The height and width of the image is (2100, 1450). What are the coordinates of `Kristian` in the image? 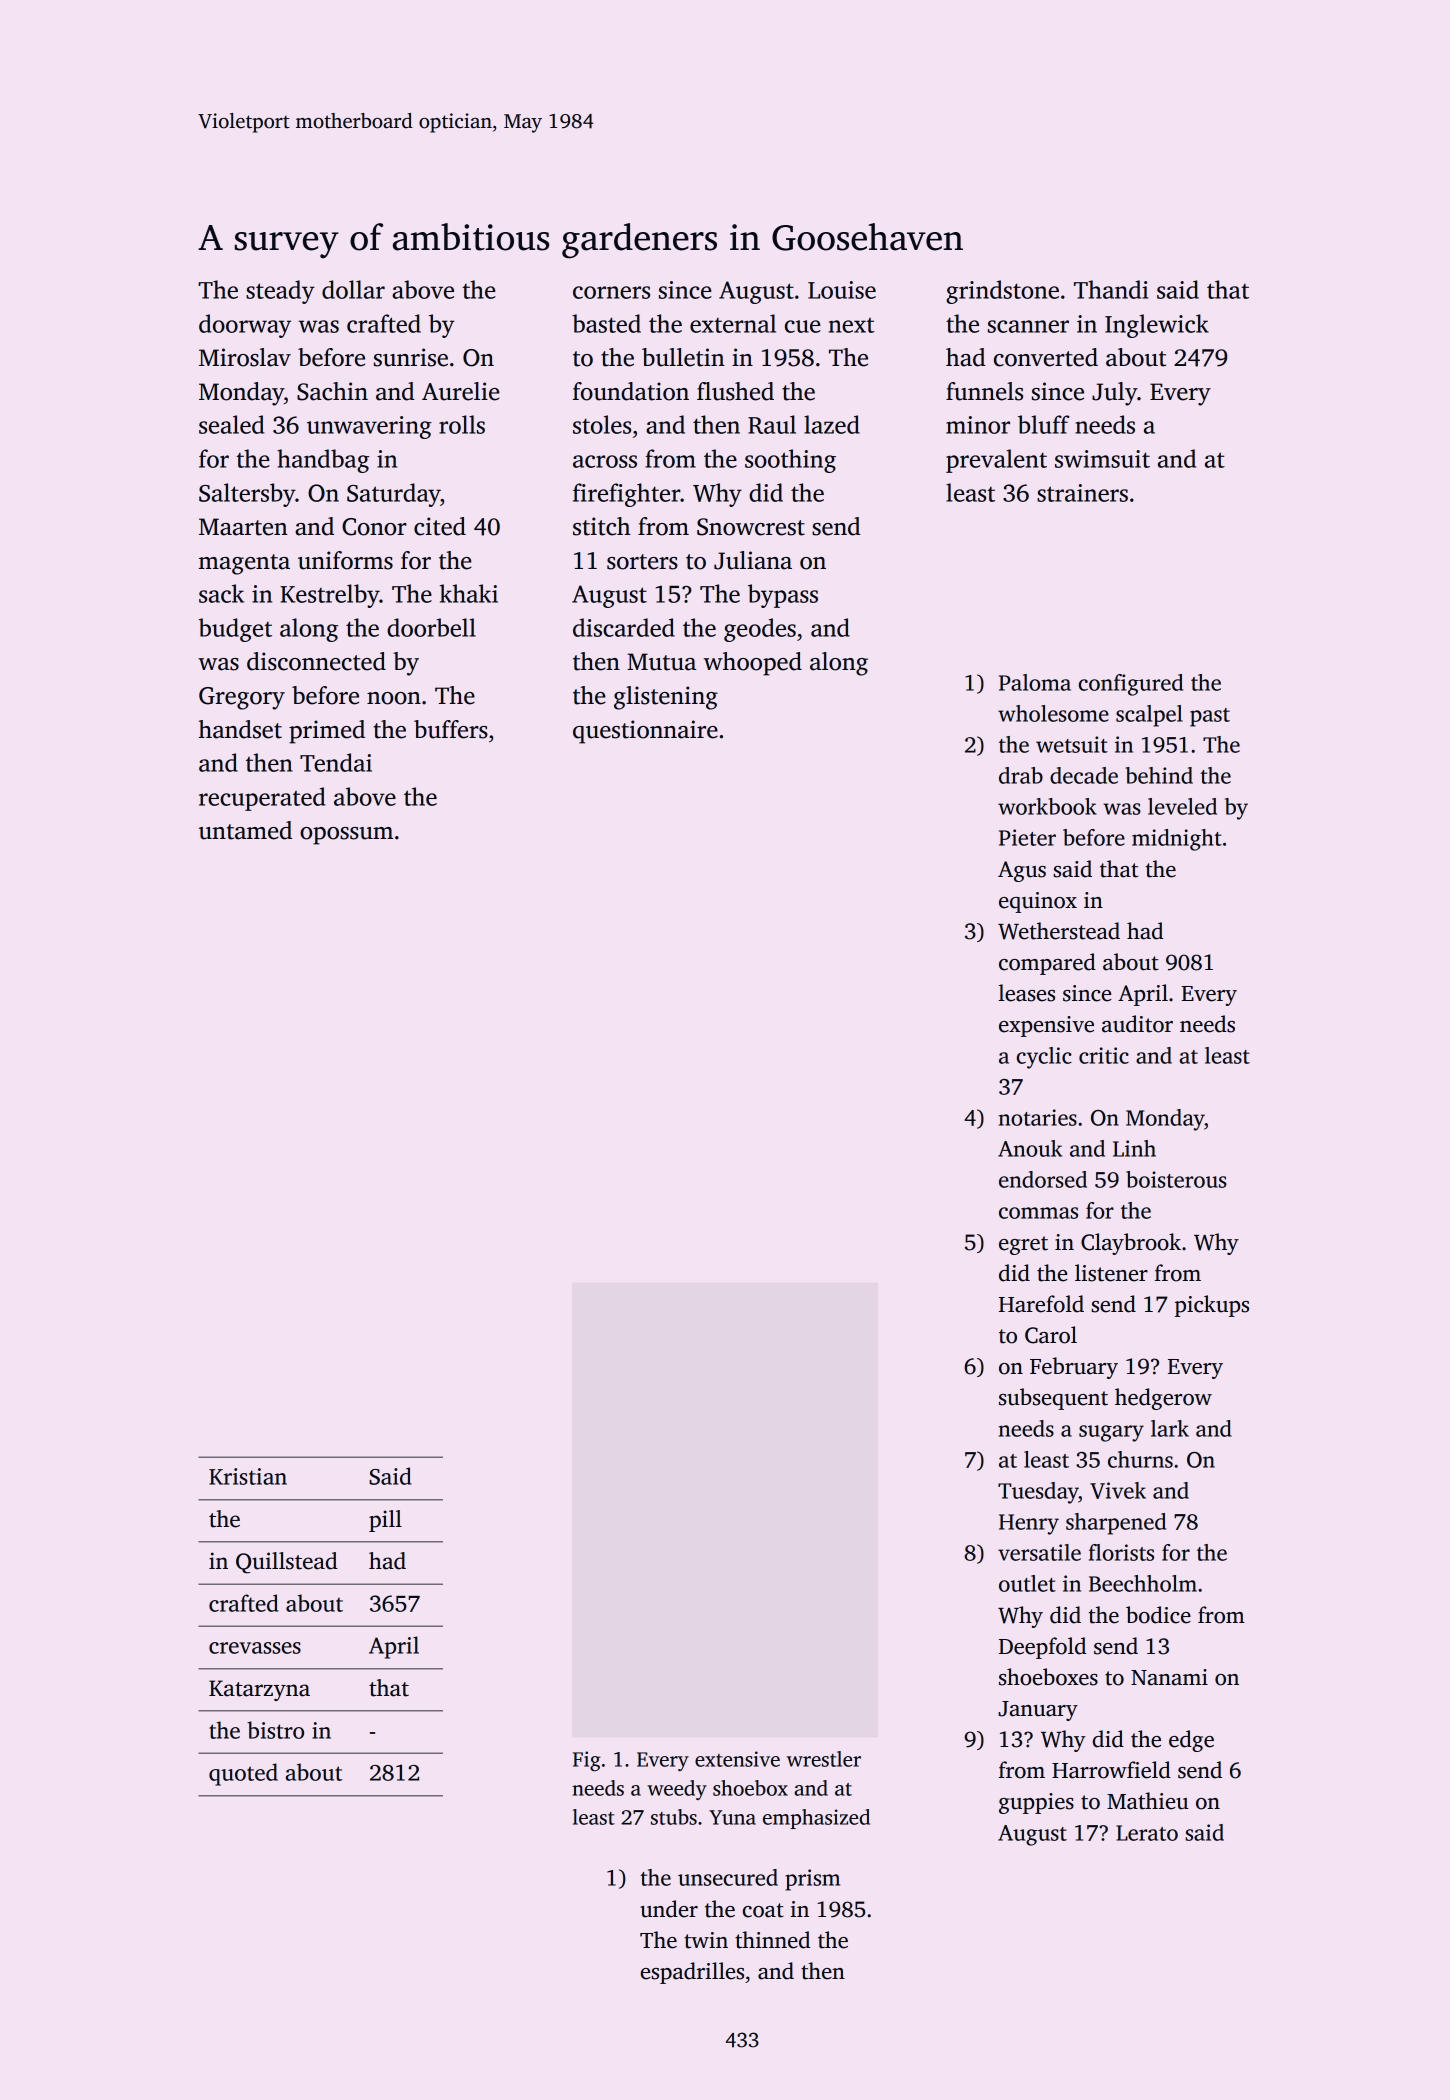 It's located at (248, 1476).
